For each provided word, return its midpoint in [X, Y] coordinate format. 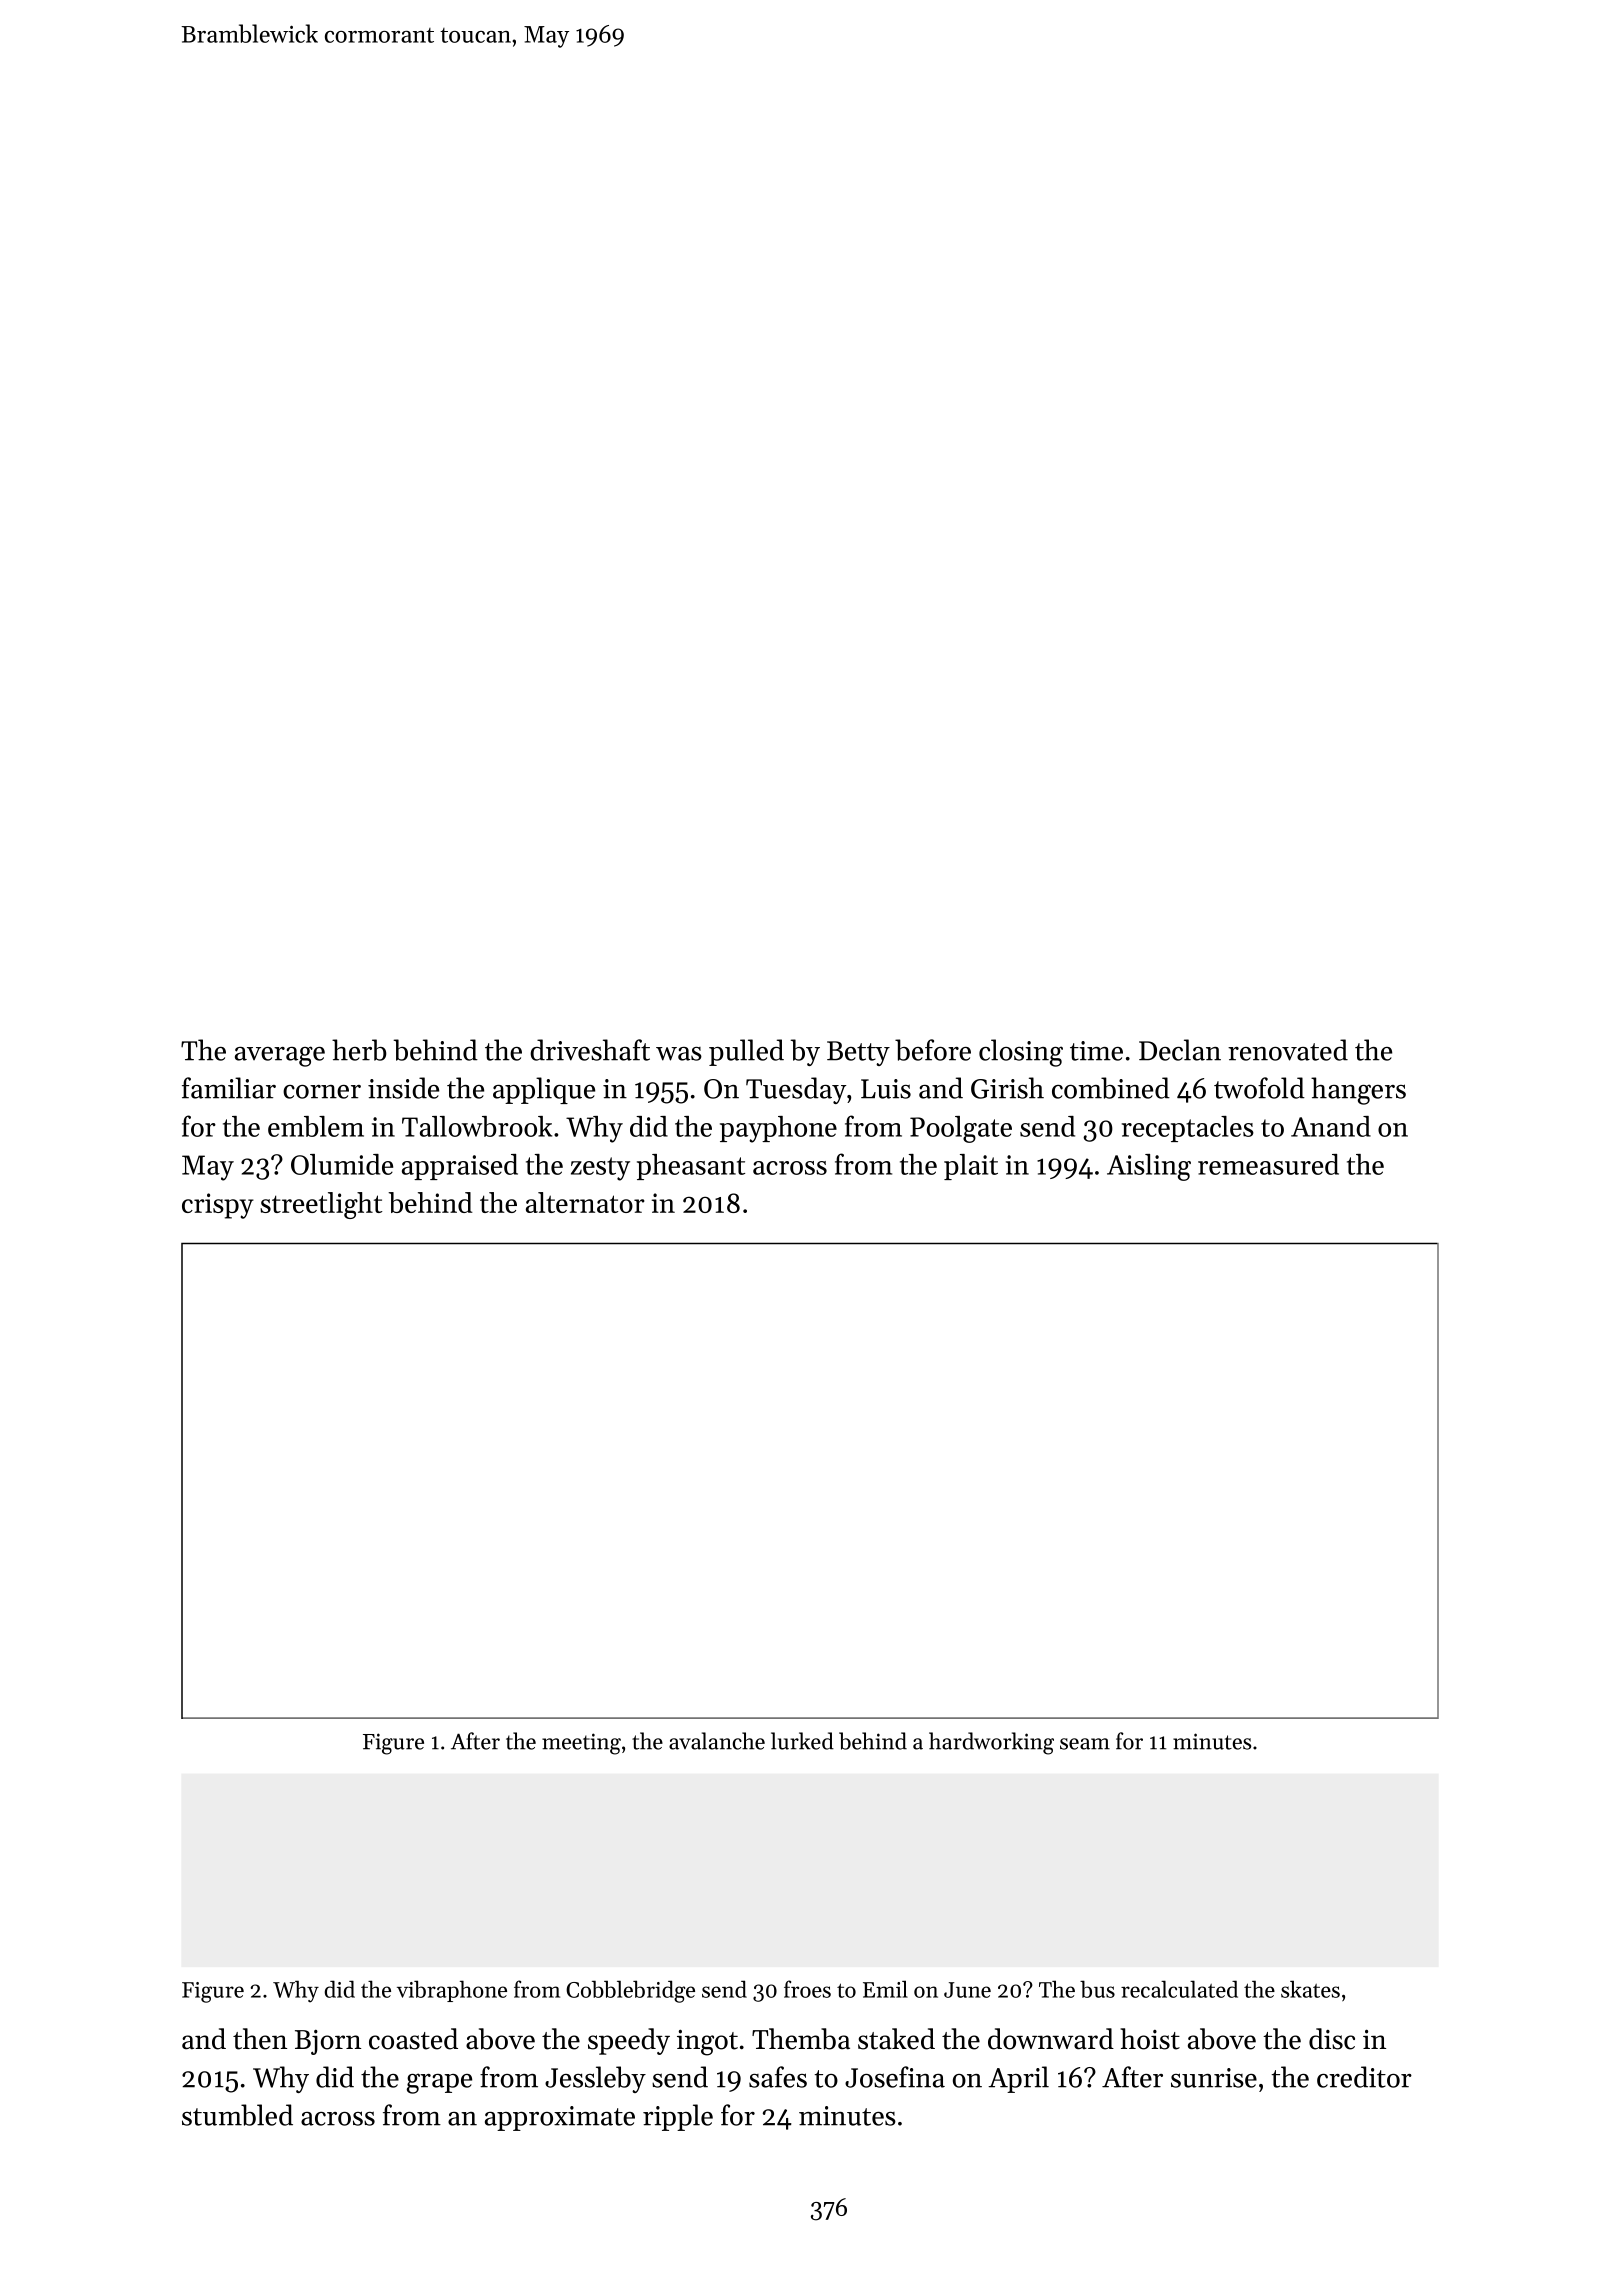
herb [359, 1050]
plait [971, 1167]
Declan [1180, 1050]
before [933, 1050]
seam [1085, 1744]
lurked [802, 1741]
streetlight [321, 1205]
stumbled [237, 2115]
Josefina [895, 2077]
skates [1310, 1989]
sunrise [1214, 2078]
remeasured [1268, 1164]
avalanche [717, 1741]
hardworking [991, 1743]
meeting [581, 1744]
